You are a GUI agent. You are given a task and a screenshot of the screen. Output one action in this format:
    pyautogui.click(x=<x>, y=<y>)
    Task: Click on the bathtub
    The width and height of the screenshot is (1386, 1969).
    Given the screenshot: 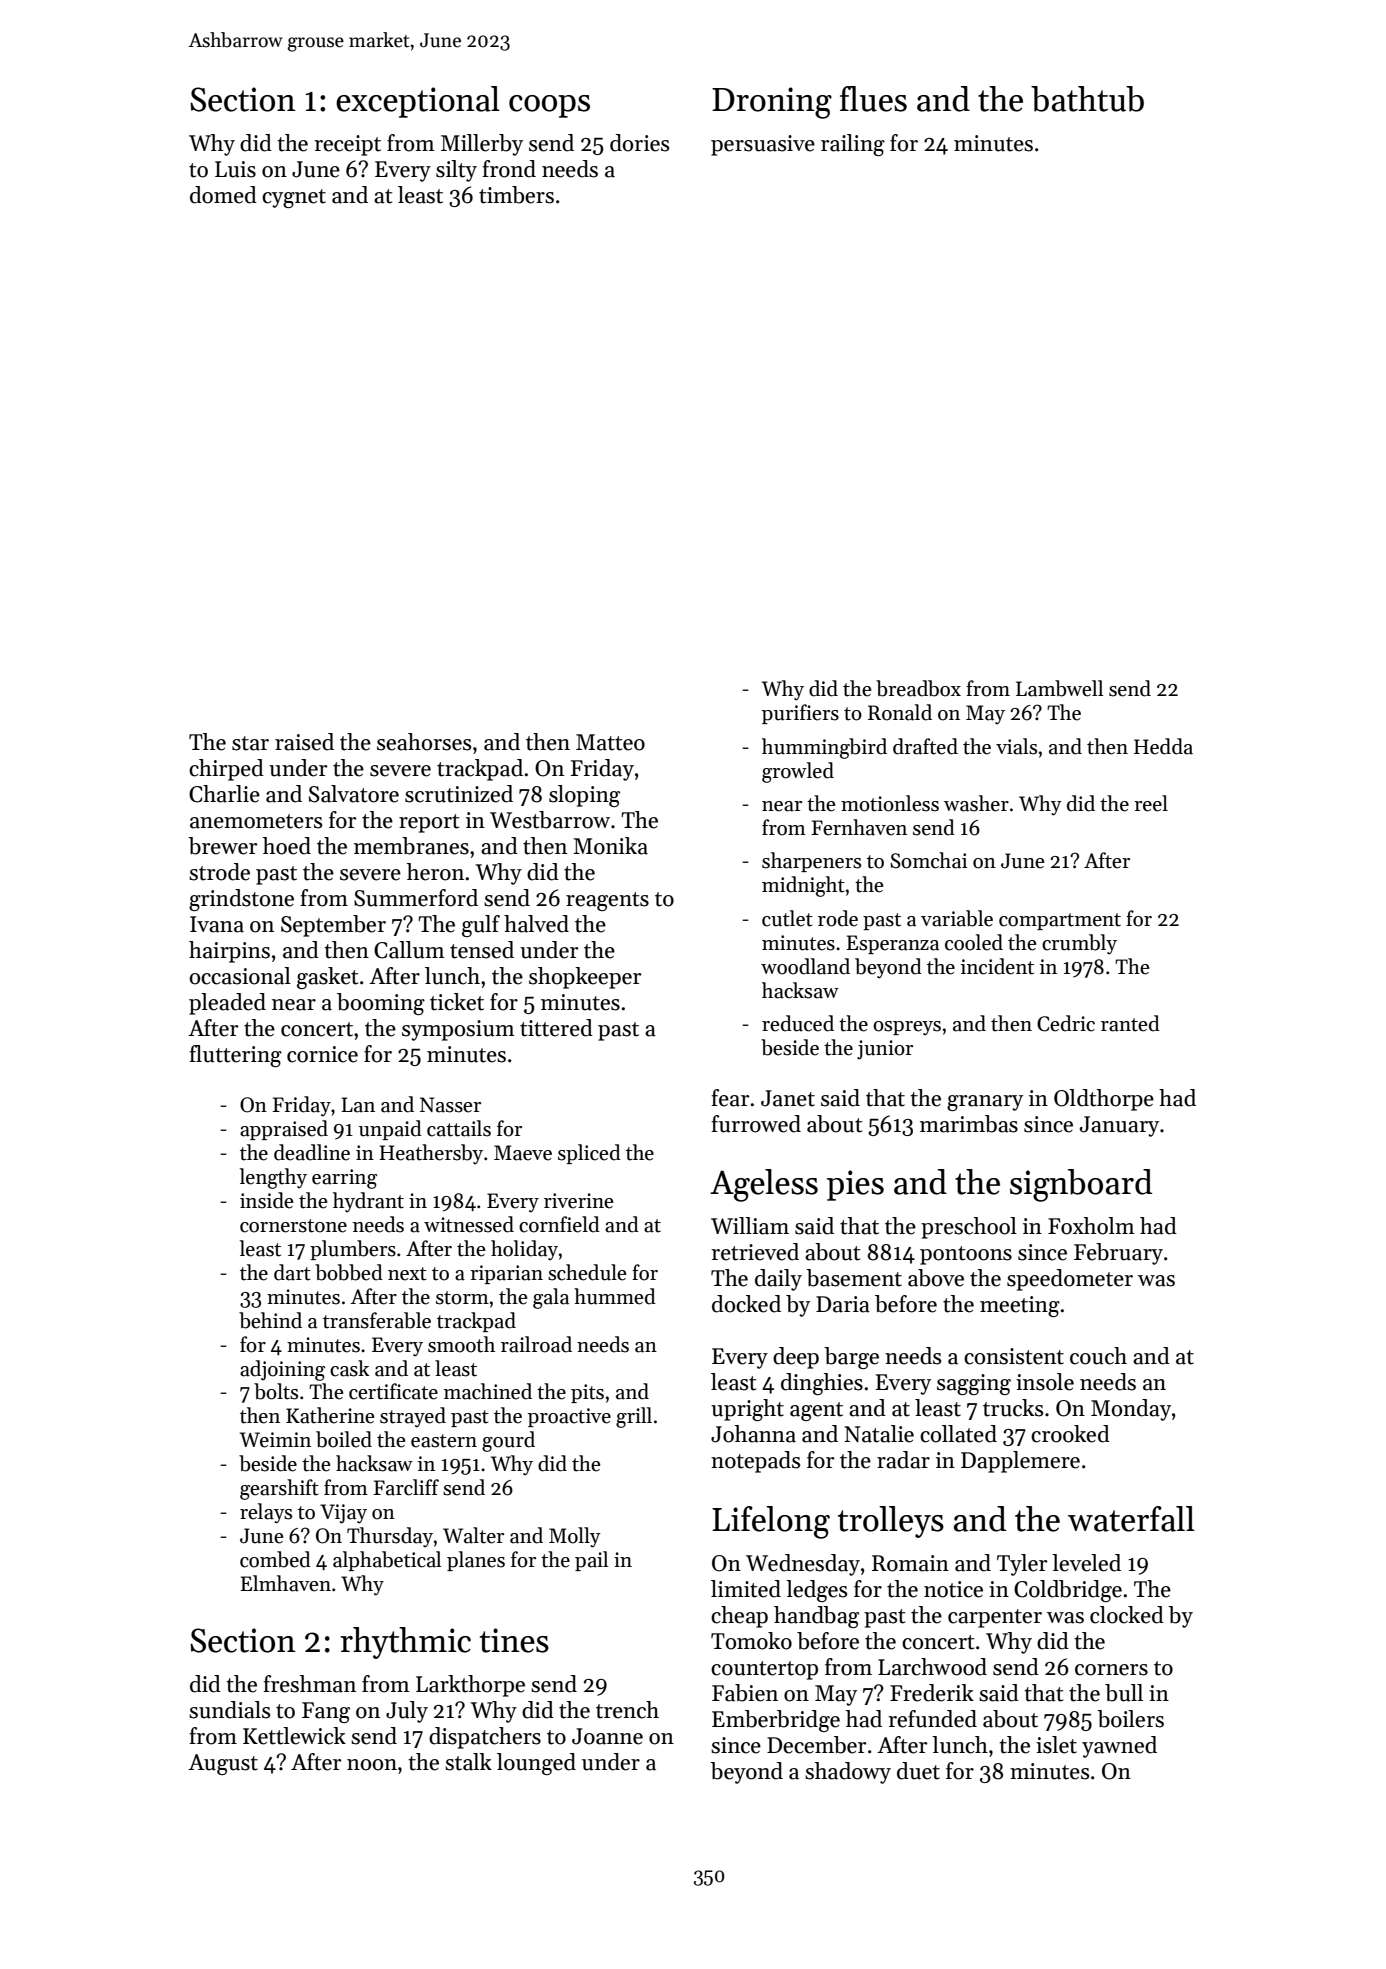 What is the action you would take?
    pyautogui.click(x=1087, y=99)
